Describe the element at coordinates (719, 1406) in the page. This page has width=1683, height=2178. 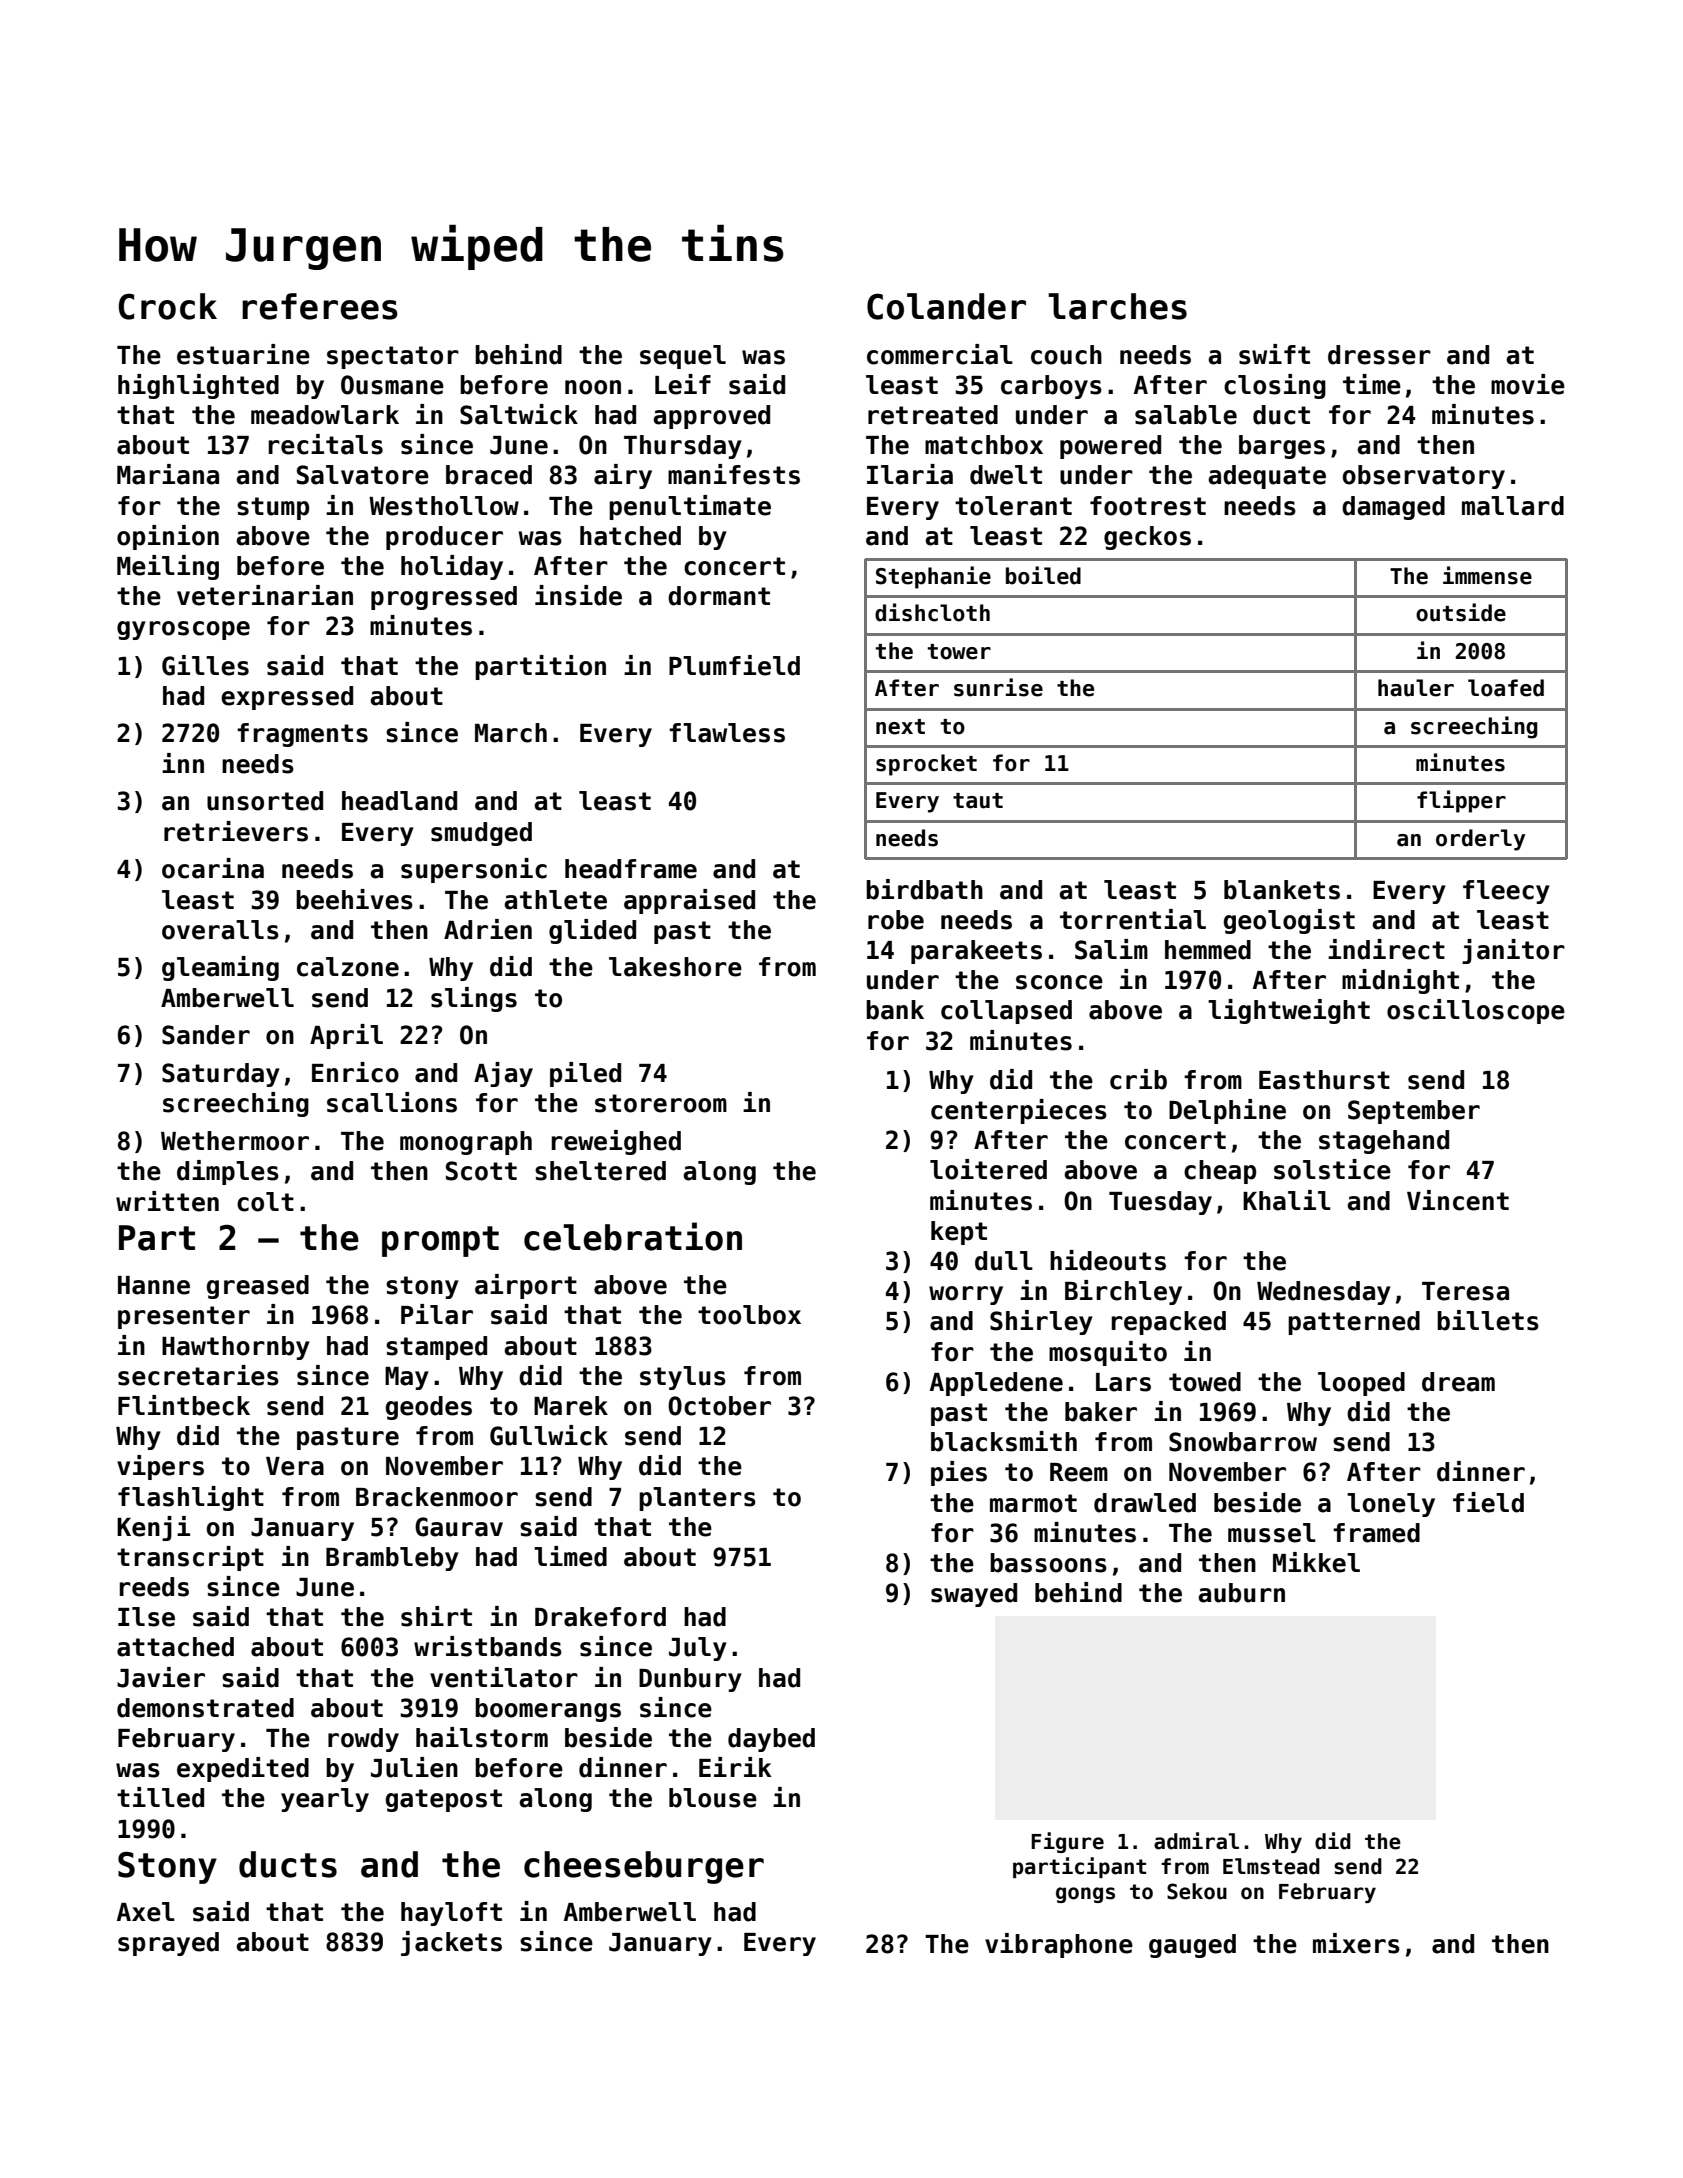
I see `October` at that location.
